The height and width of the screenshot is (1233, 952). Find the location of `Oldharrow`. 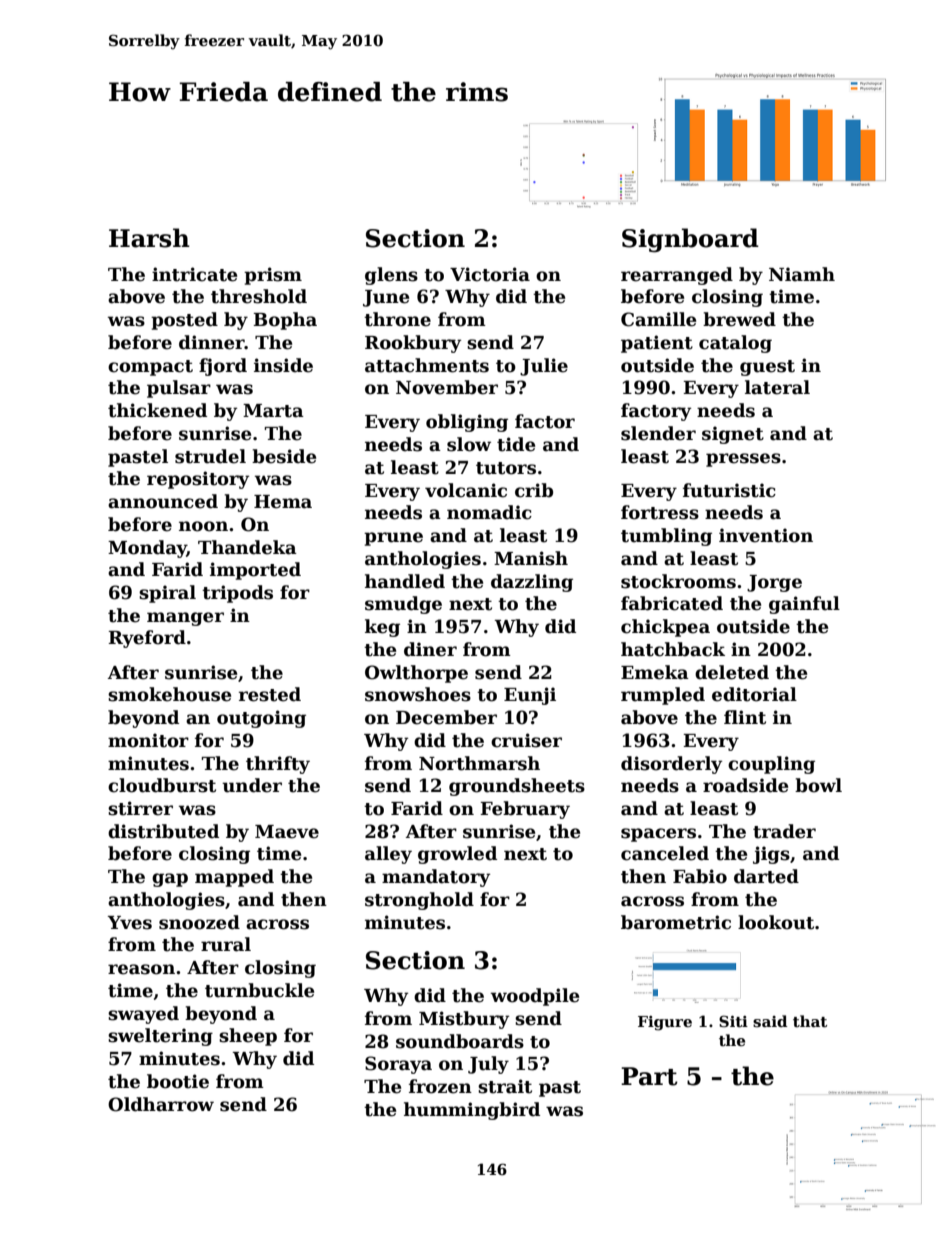

Oldharrow is located at coordinates (161, 1104).
